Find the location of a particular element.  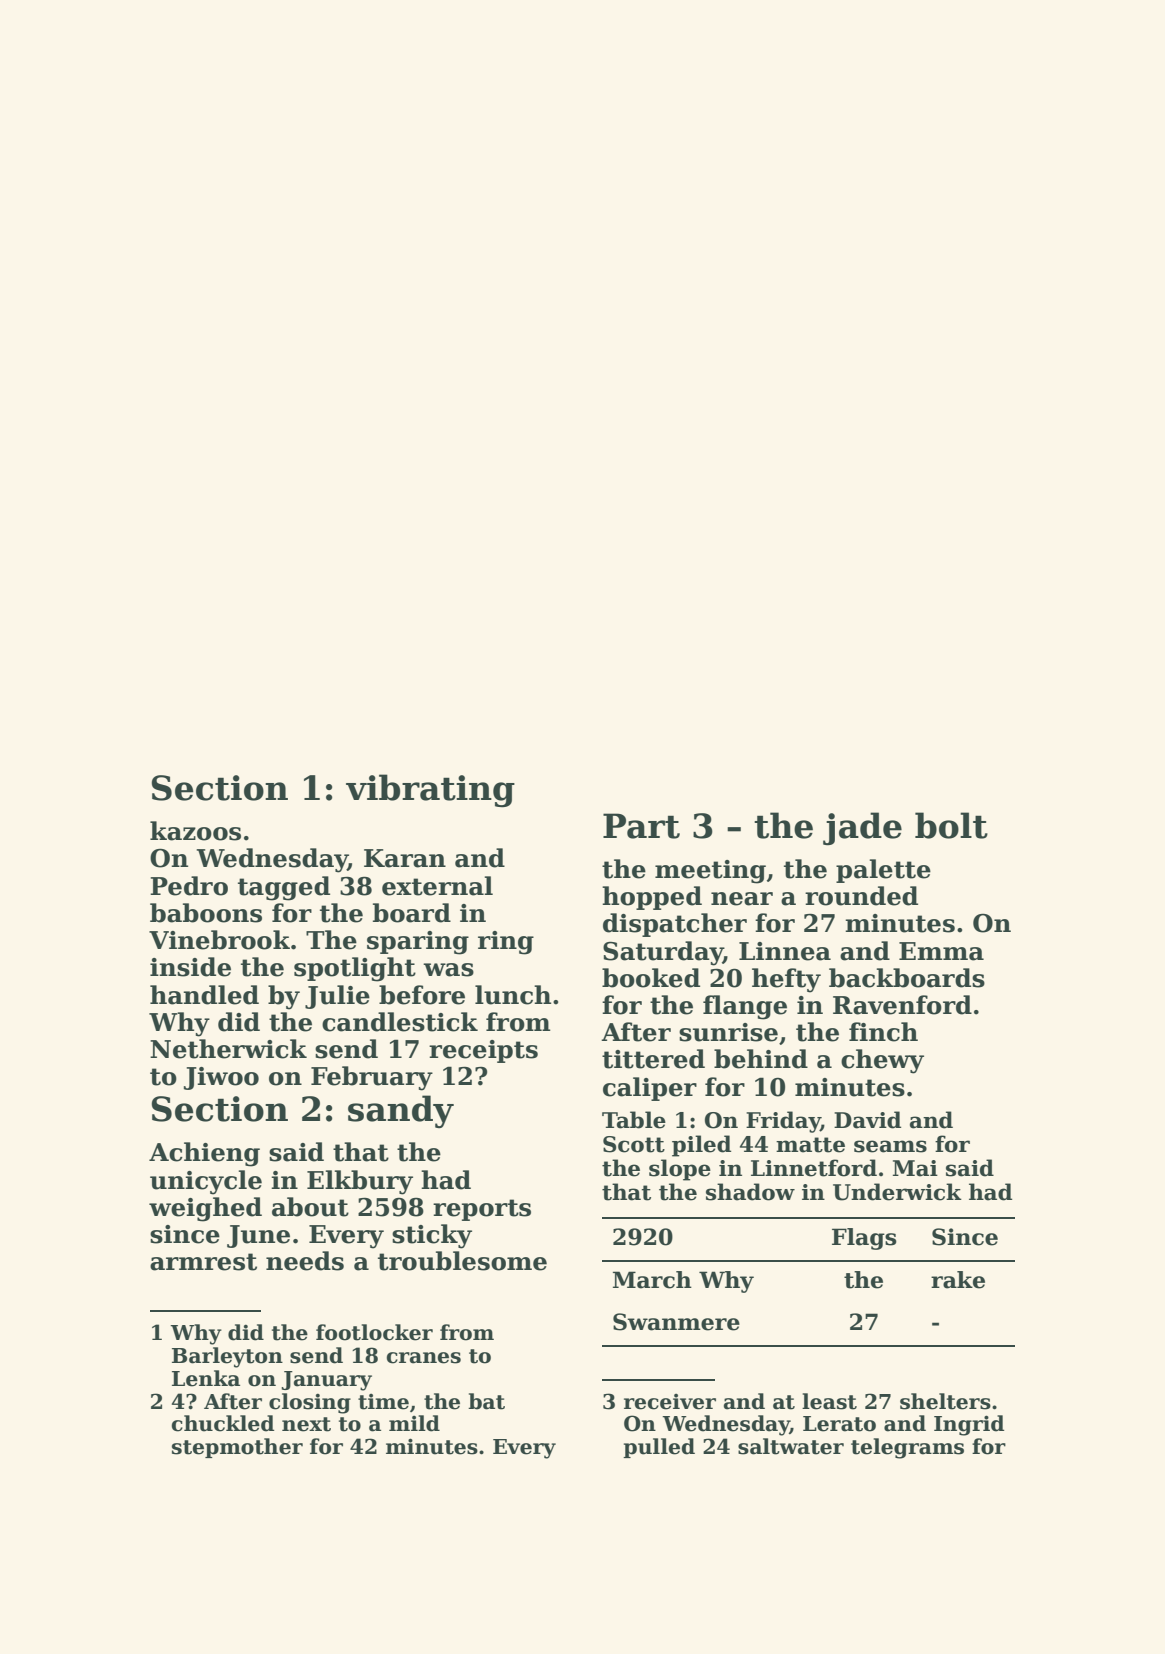

external is located at coordinates (437, 886).
